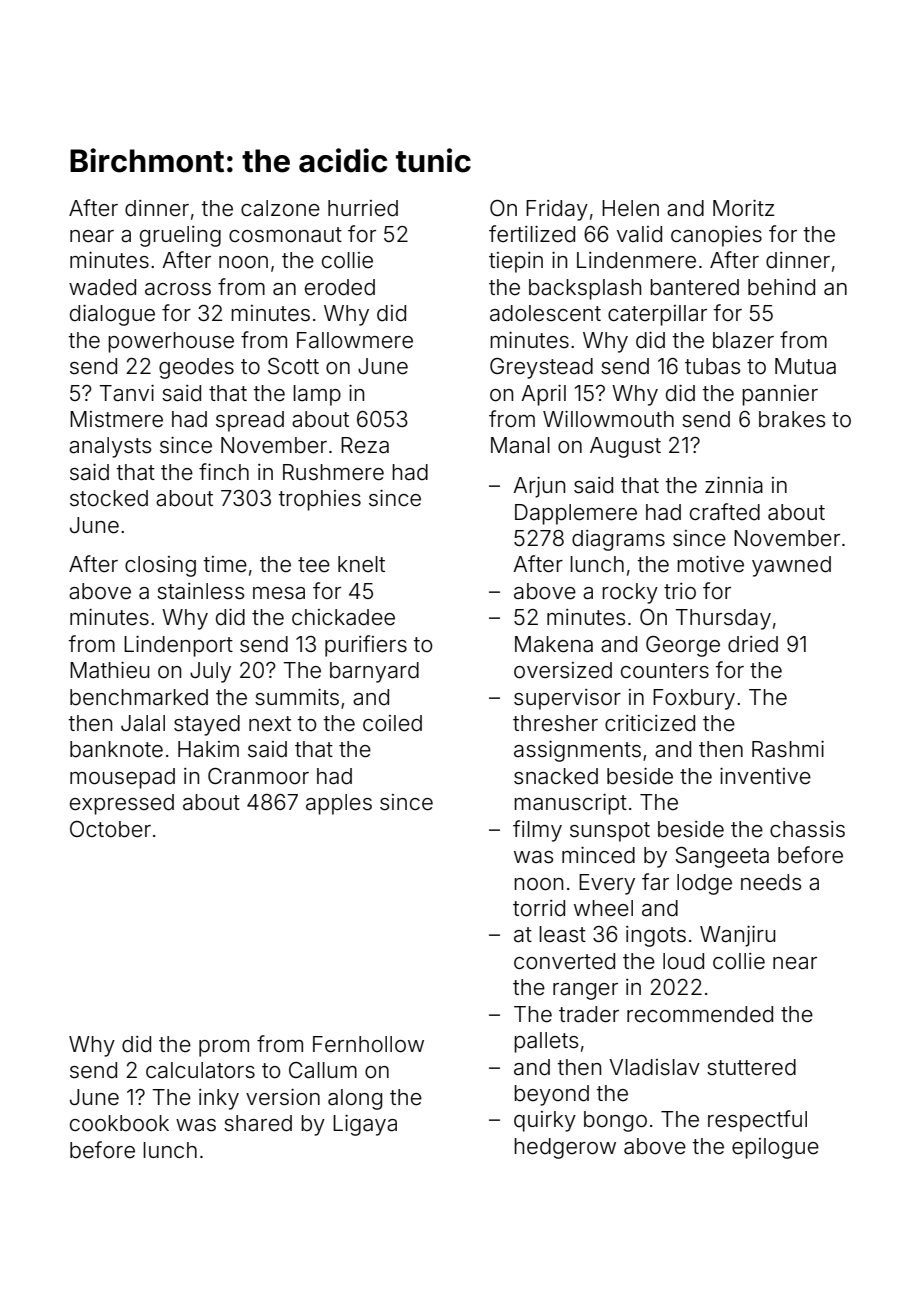 The height and width of the page is (1311, 924). Describe the element at coordinates (737, 936) in the page. I see `Wanjiru` at that location.
